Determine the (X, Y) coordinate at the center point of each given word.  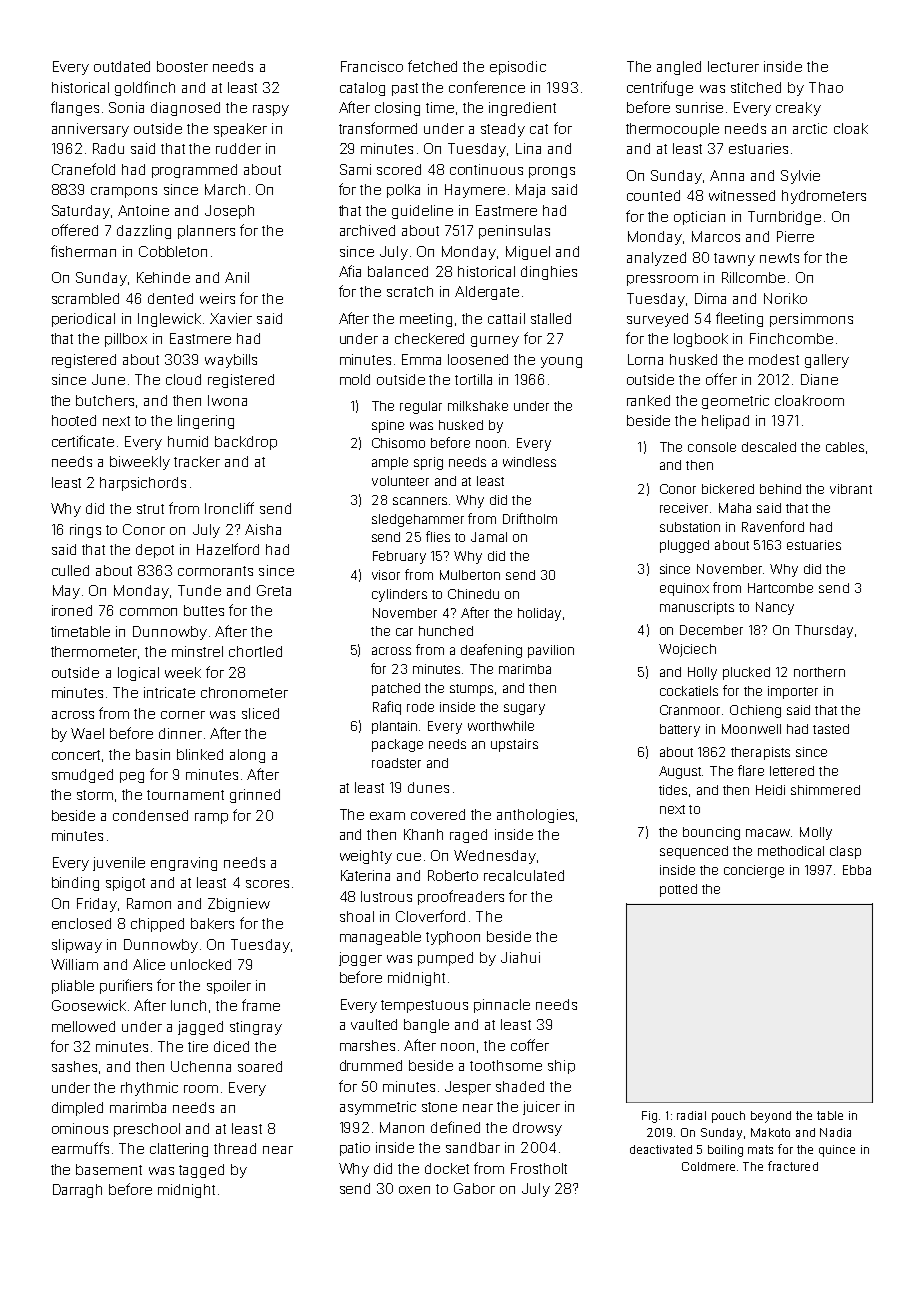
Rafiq (387, 708)
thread (235, 1148)
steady (503, 130)
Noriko (785, 298)
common (148, 612)
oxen (414, 1190)
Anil (237, 277)
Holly (702, 673)
